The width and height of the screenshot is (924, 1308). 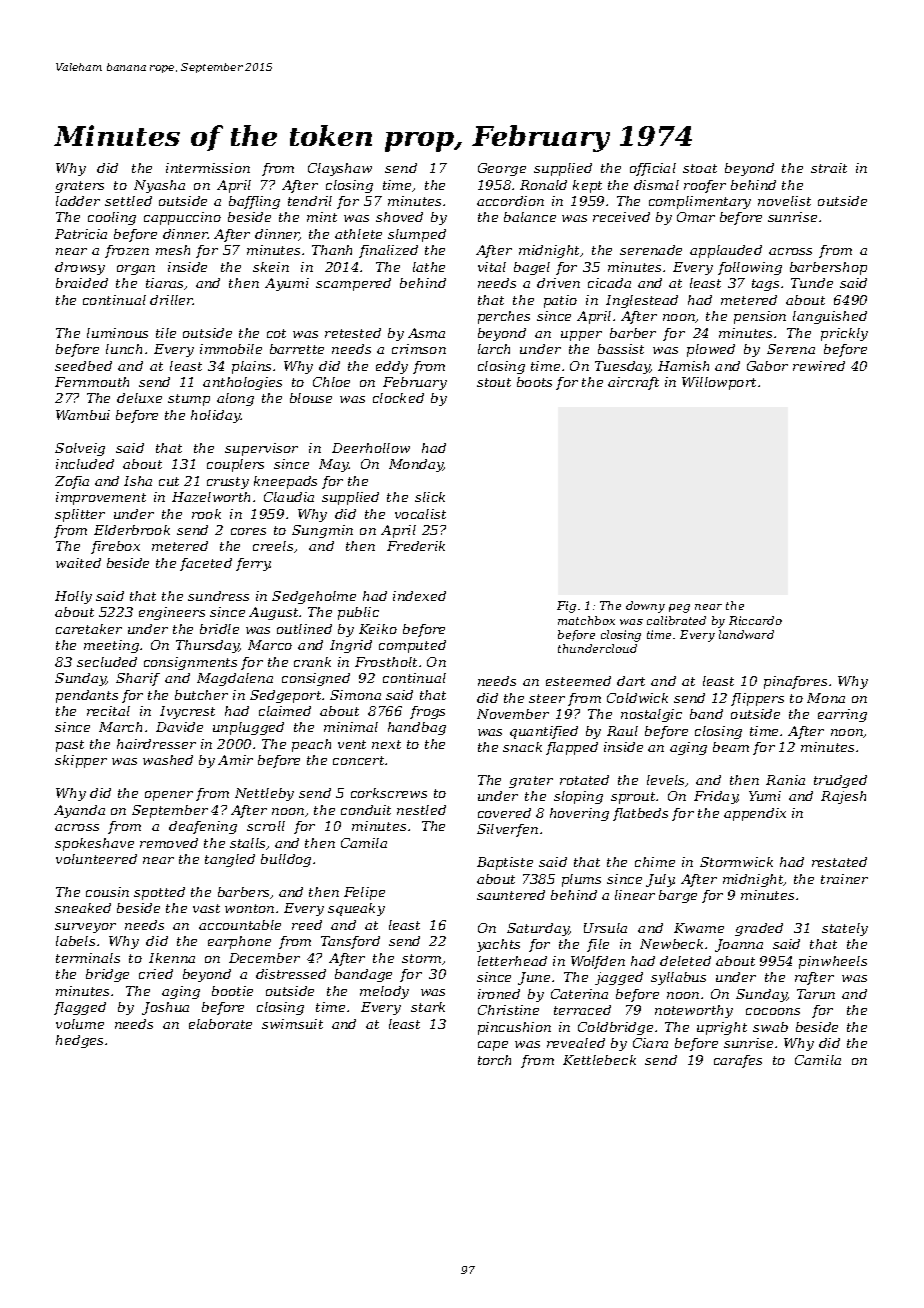 What do you see at coordinates (633, 383) in the screenshot?
I see `aircraft` at bounding box center [633, 383].
